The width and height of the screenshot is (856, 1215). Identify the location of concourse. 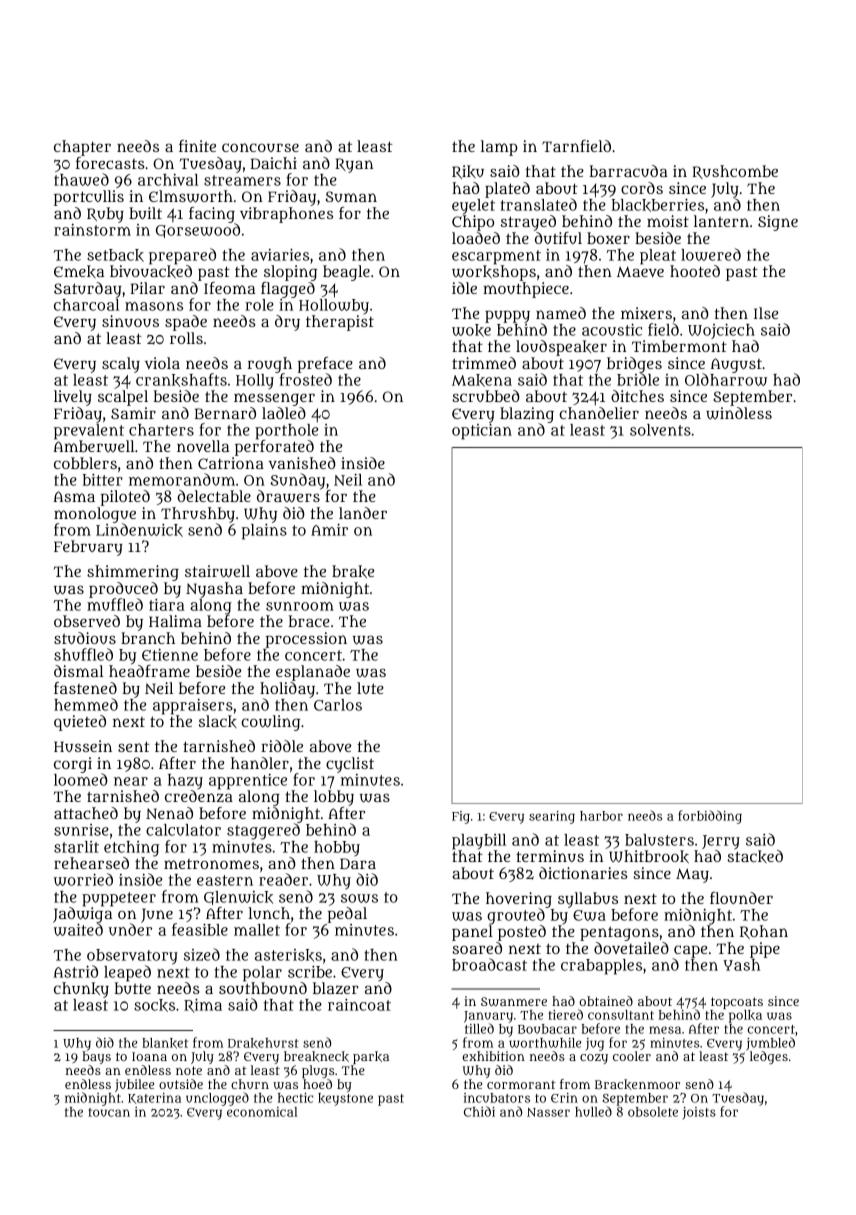
(260, 147).
